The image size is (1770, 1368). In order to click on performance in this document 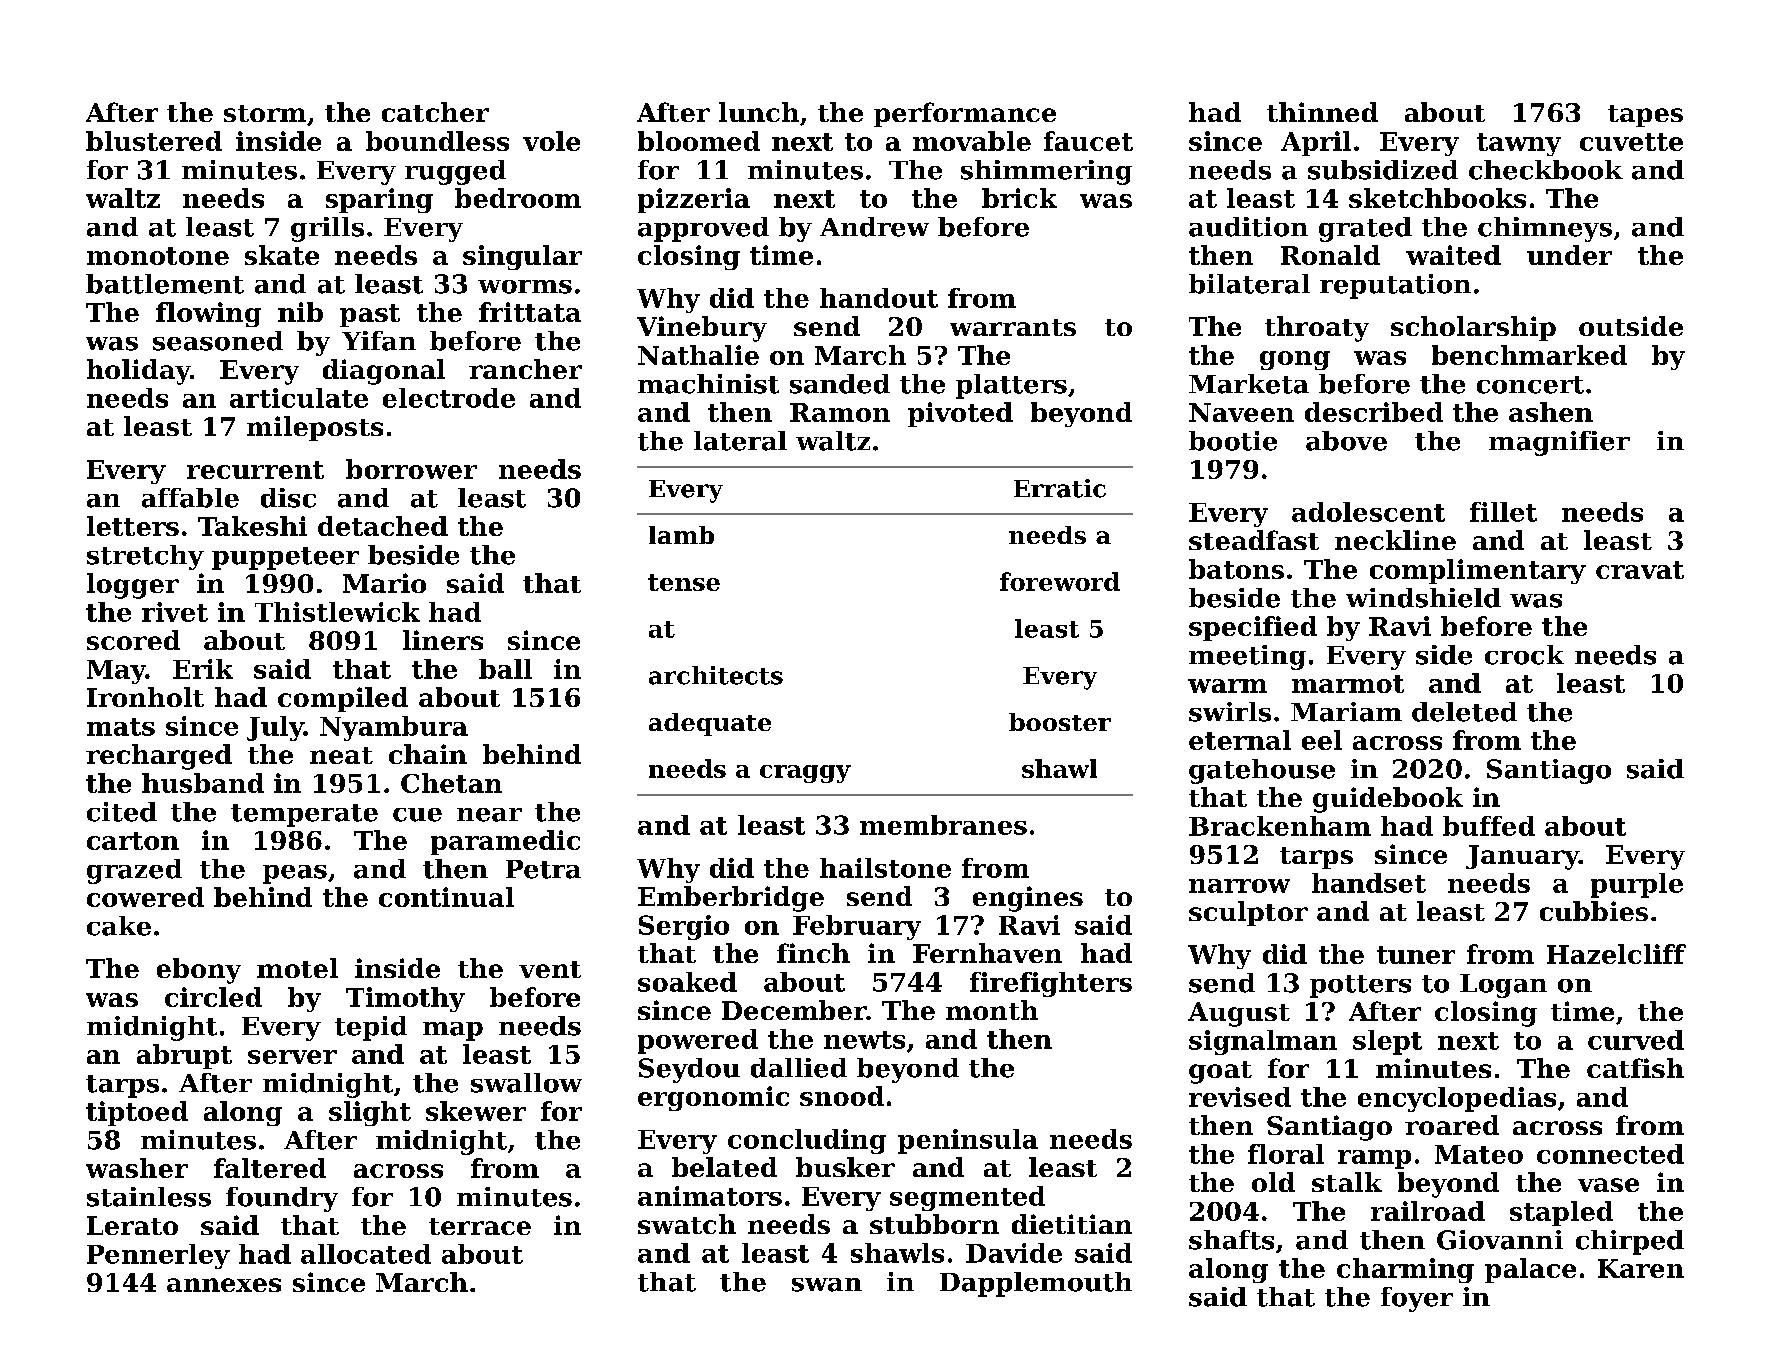, I will do `click(965, 114)`.
